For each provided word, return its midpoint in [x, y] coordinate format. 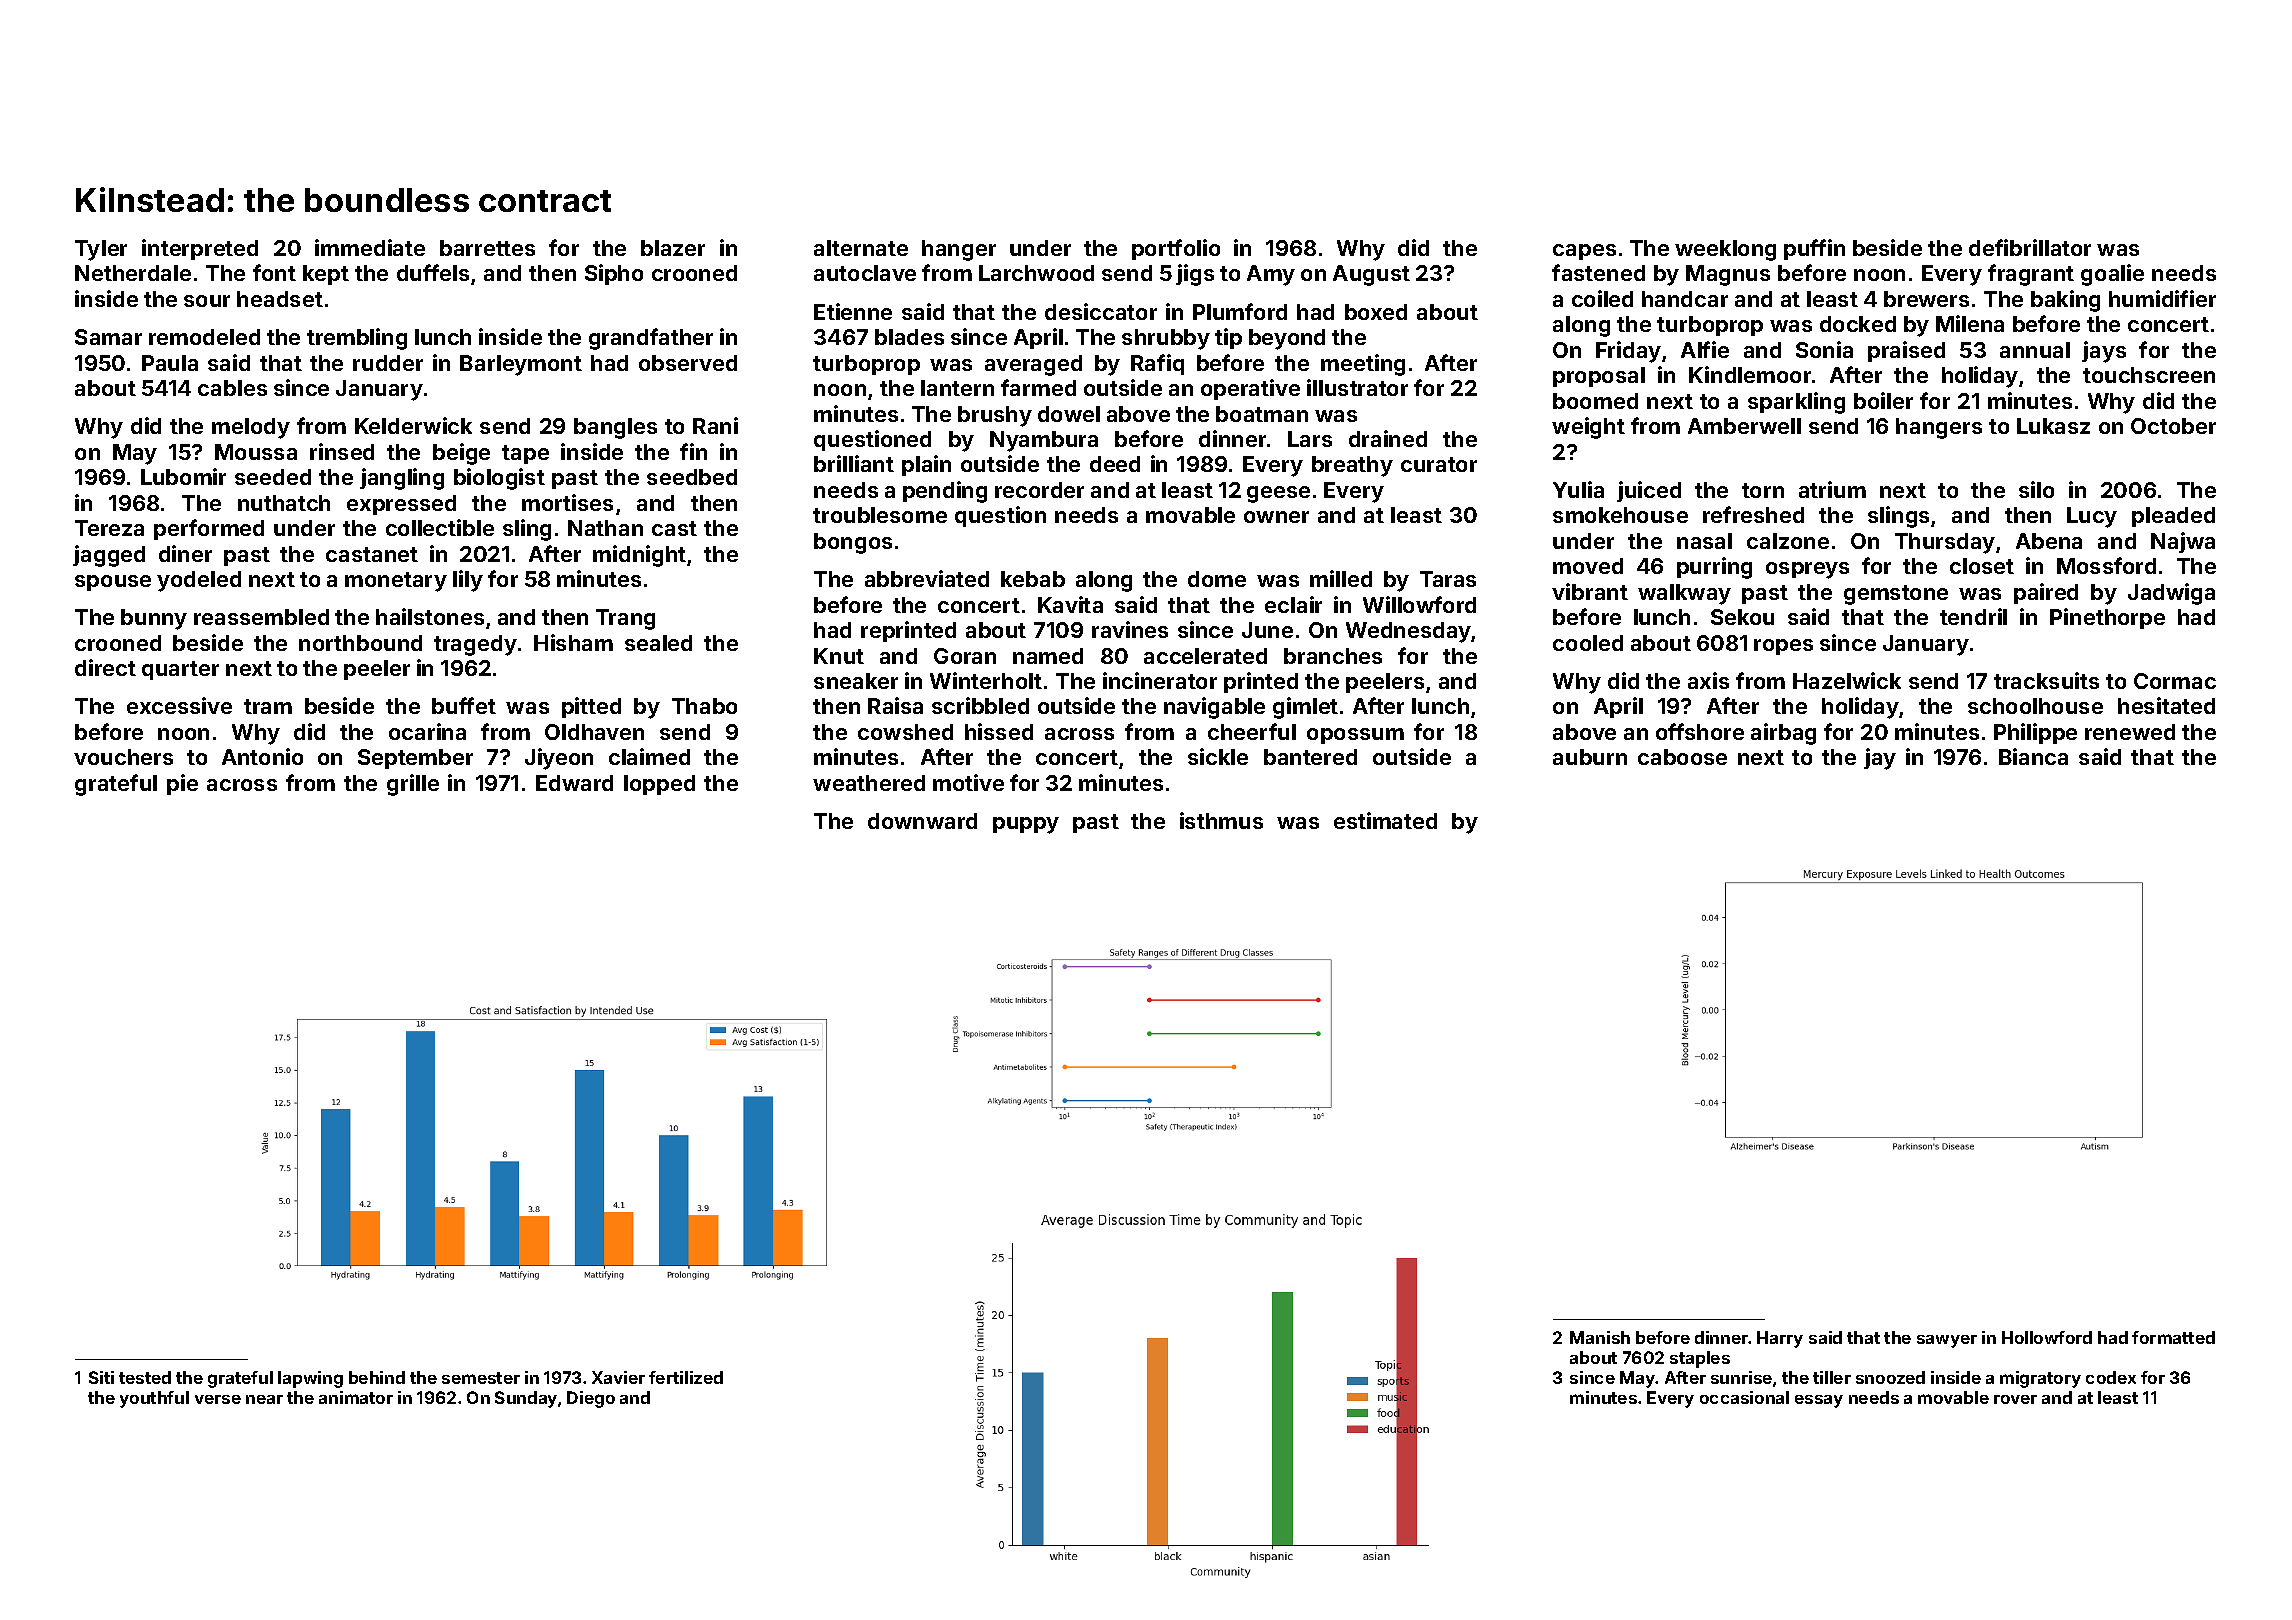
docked [1858, 324]
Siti [101, 1377]
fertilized [686, 1377]
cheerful [1252, 731]
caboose [1682, 757]
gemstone [1896, 595]
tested [145, 1377]
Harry [1780, 1339]
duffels [433, 272]
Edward [574, 783]
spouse [113, 583]
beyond [1287, 339]
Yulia [1578, 489]
